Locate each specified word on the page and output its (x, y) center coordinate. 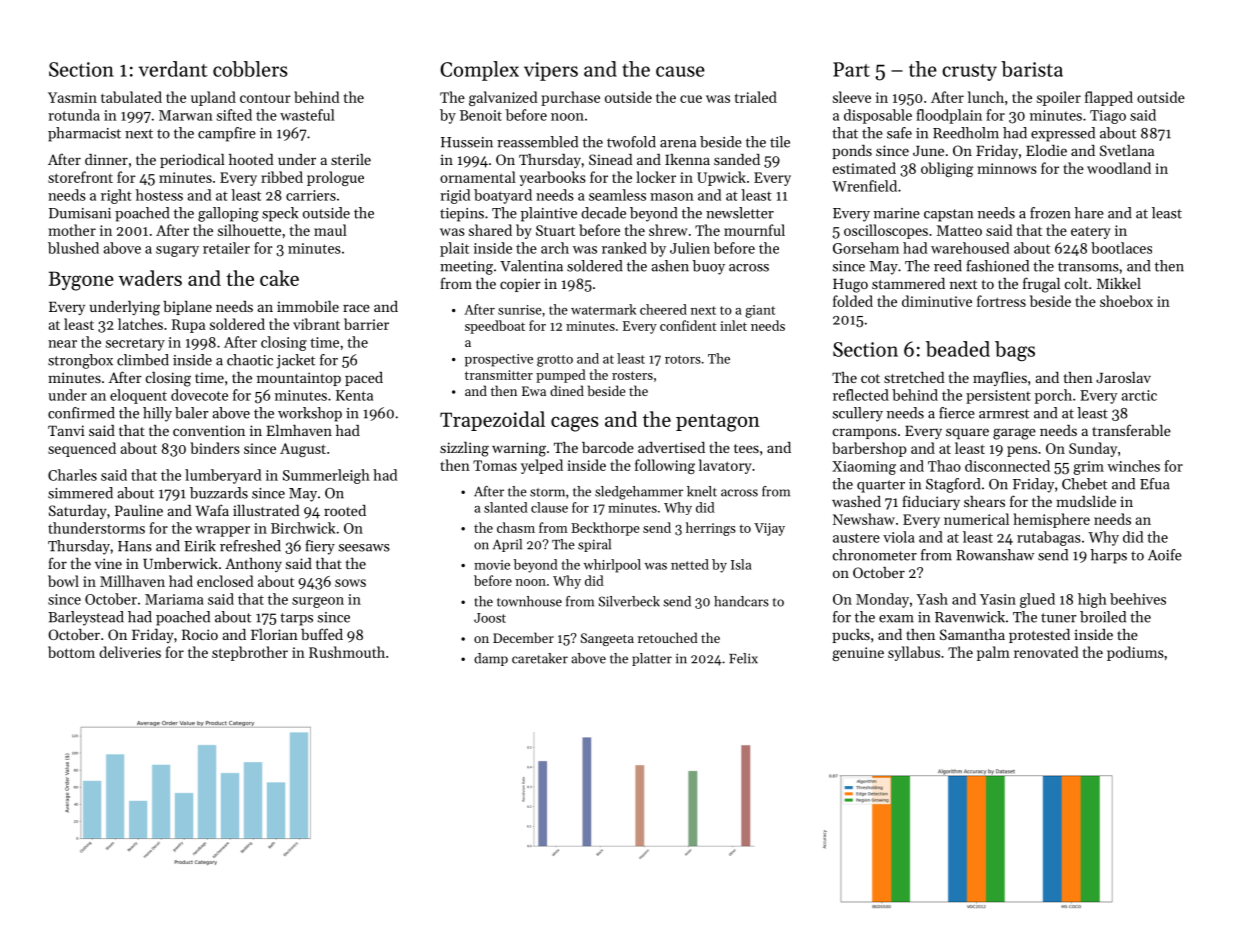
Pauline (139, 510)
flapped (1109, 98)
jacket (295, 361)
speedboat (495, 327)
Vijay (769, 529)
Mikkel (1119, 283)
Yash (932, 599)
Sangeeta (607, 639)
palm (993, 653)
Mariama (174, 599)
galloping (228, 214)
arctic (1139, 395)
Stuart (555, 230)
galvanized (503, 98)
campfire (227, 134)
